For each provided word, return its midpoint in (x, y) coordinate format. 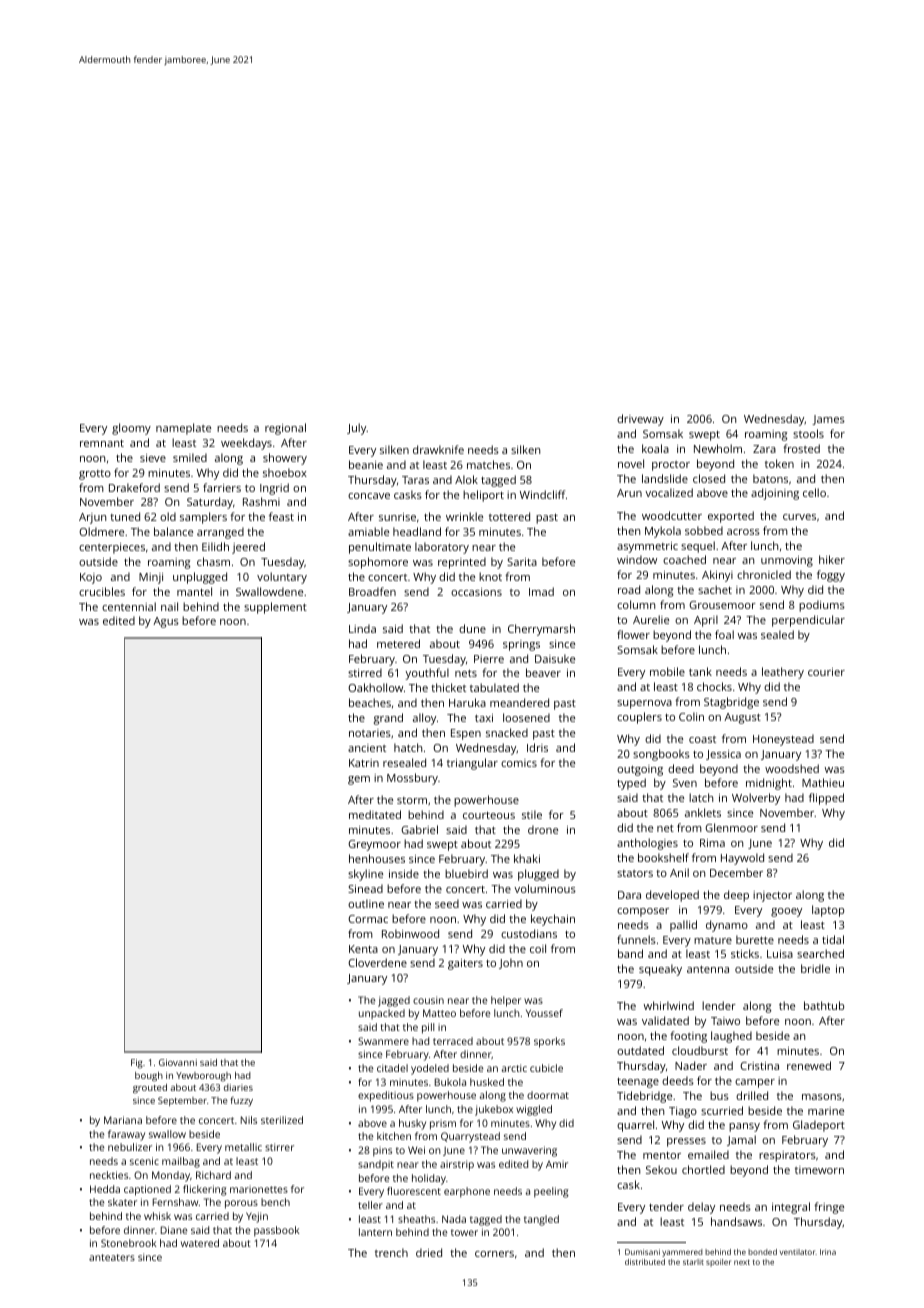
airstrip (457, 1165)
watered (200, 1243)
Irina (828, 1252)
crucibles (102, 591)
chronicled (764, 574)
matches (488, 464)
